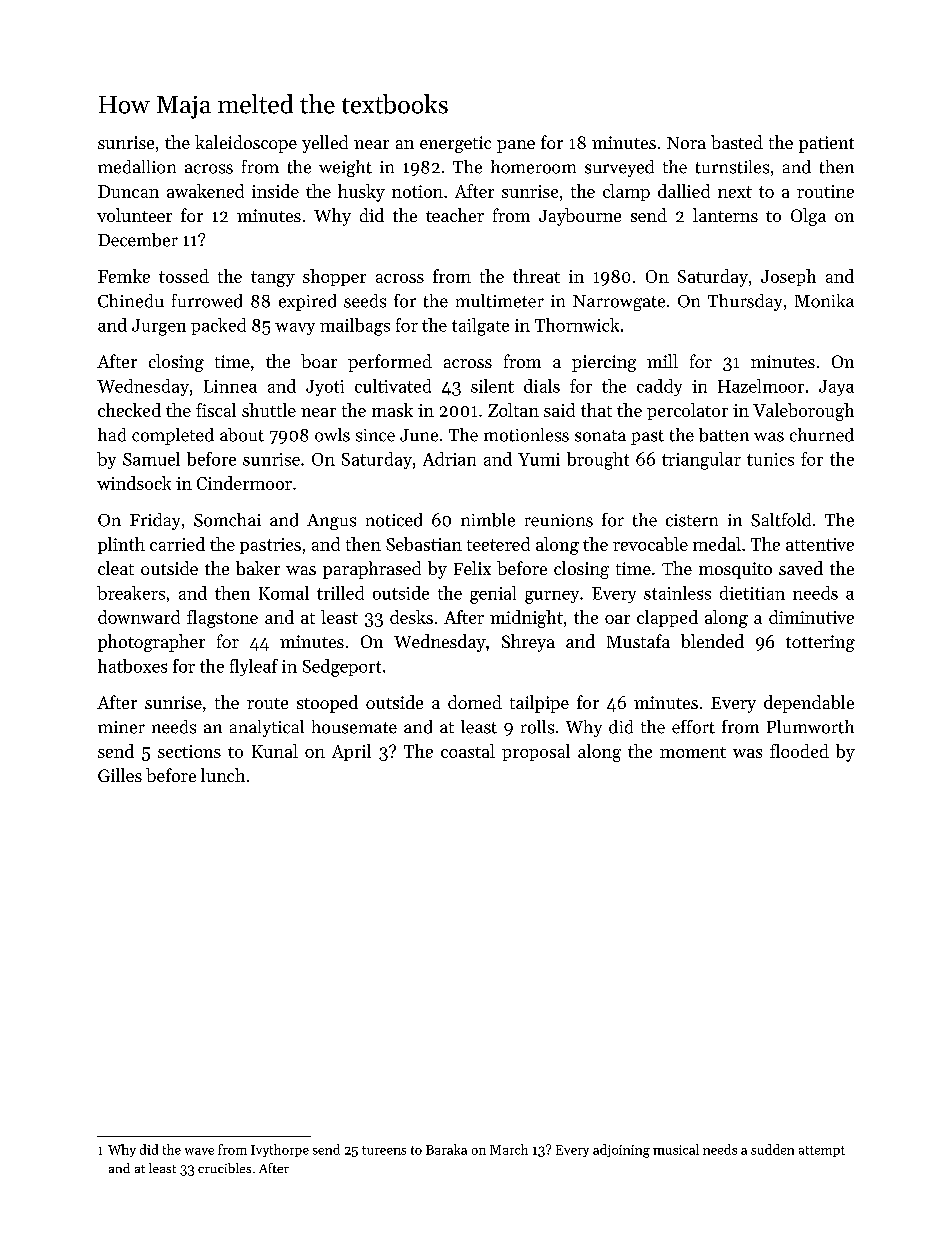 This screenshot has height=1233, width=952. Describe the element at coordinates (394, 520) in the screenshot. I see `noticed` at that location.
